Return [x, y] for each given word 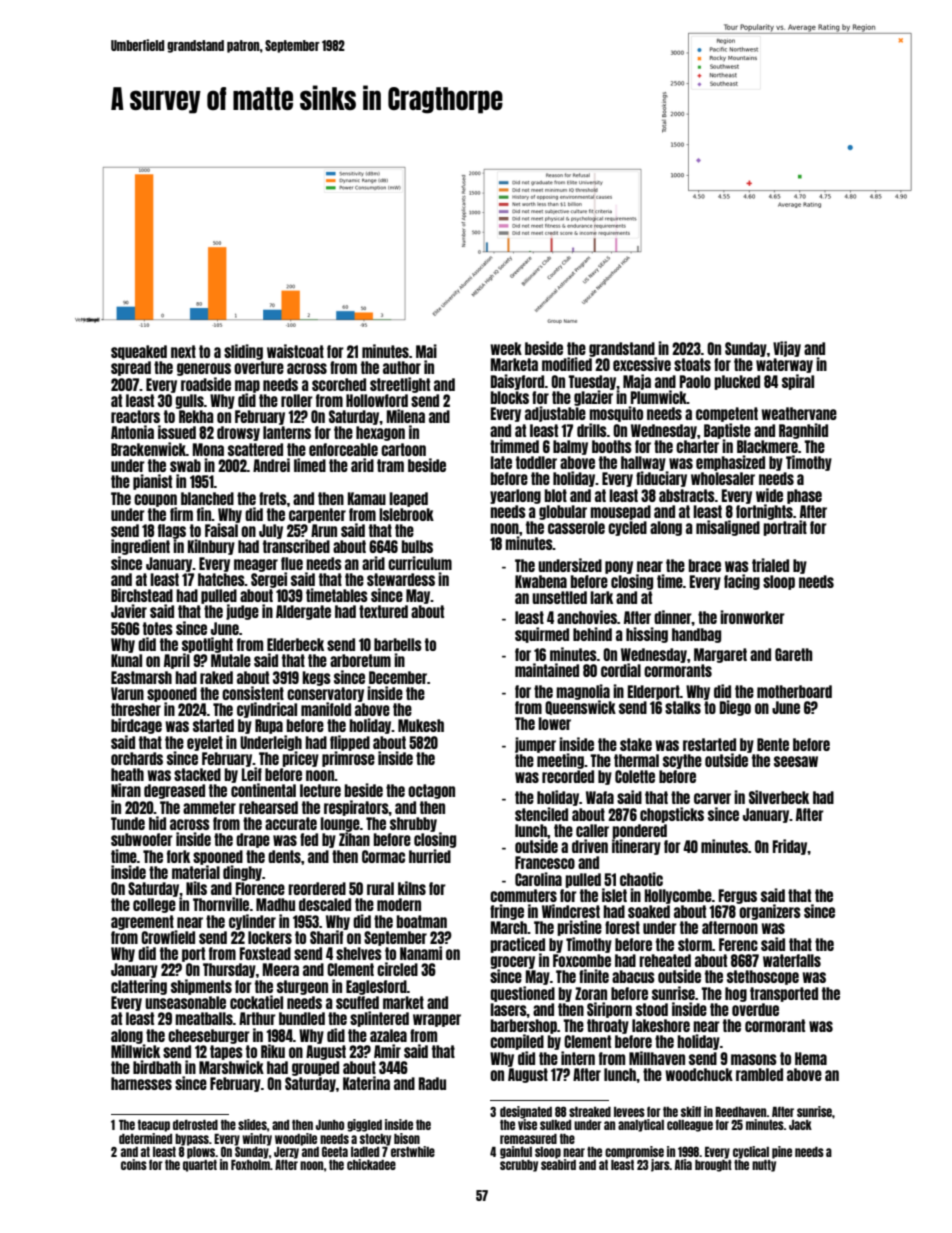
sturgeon [302, 987]
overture [259, 367]
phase [804, 496]
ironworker [752, 617]
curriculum [420, 563]
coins [134, 1164]
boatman [422, 921]
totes [158, 628]
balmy [570, 447]
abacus [633, 976]
